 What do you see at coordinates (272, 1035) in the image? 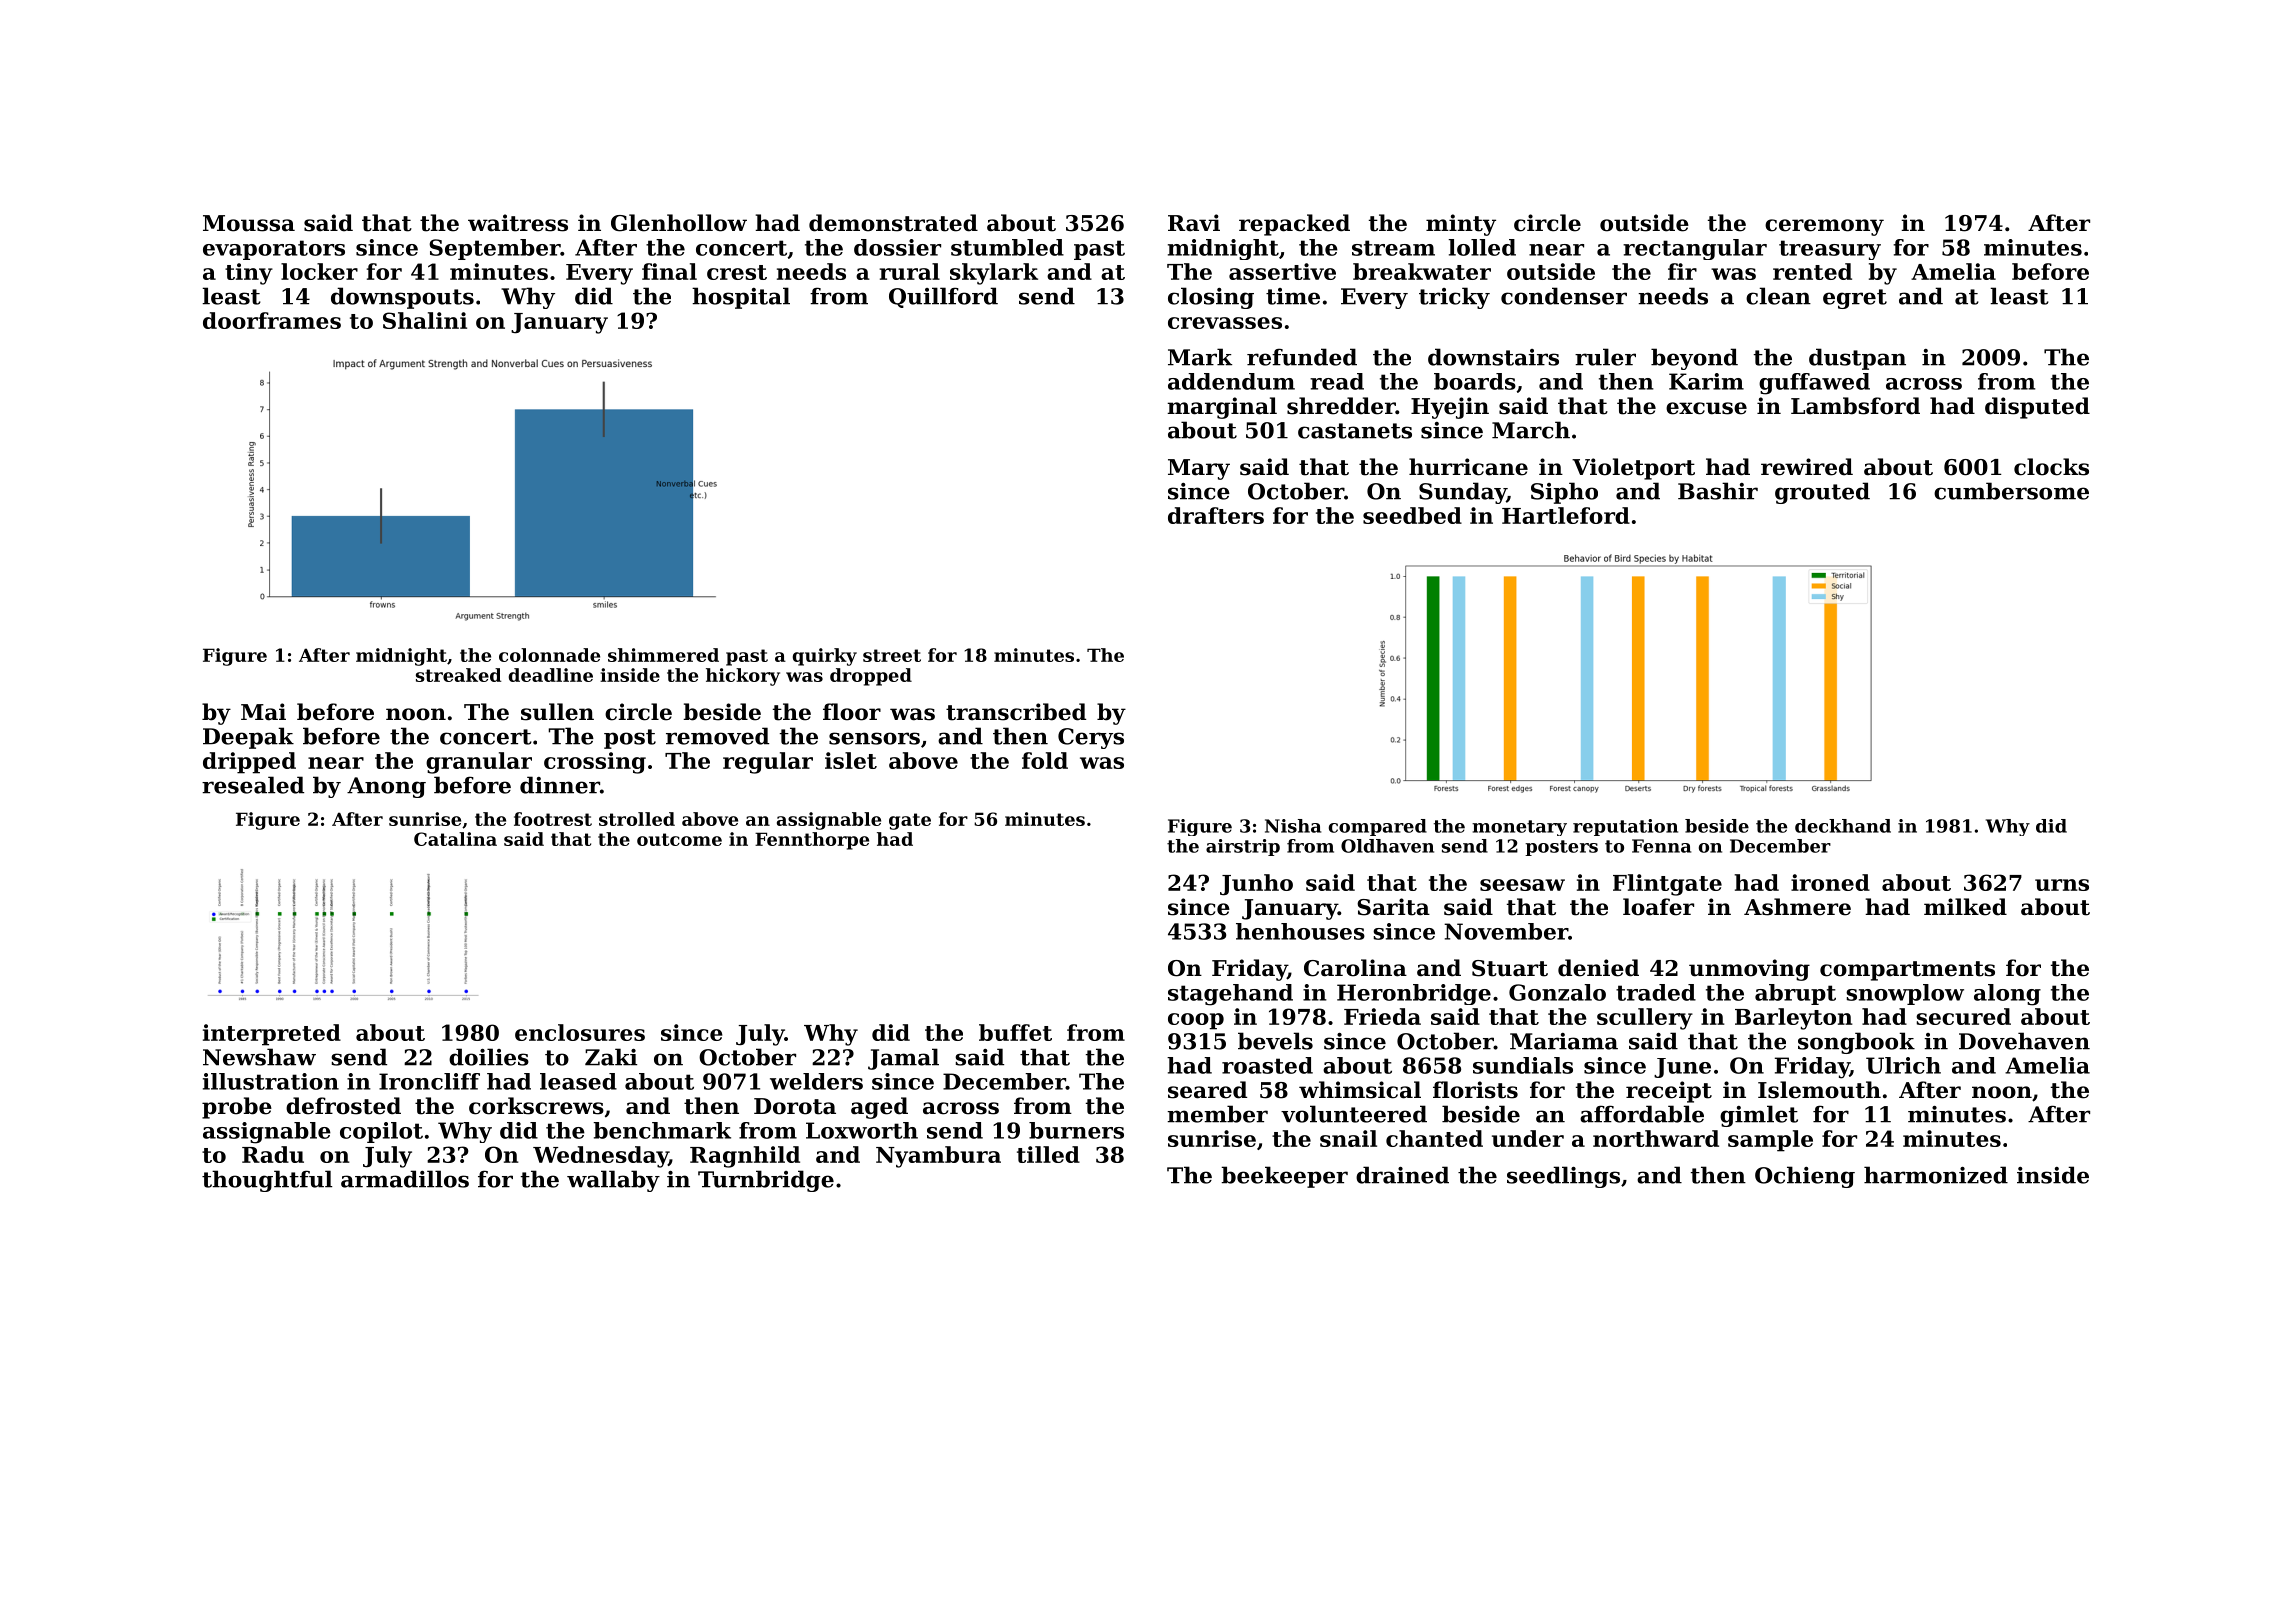
I see `interpreted` at bounding box center [272, 1035].
